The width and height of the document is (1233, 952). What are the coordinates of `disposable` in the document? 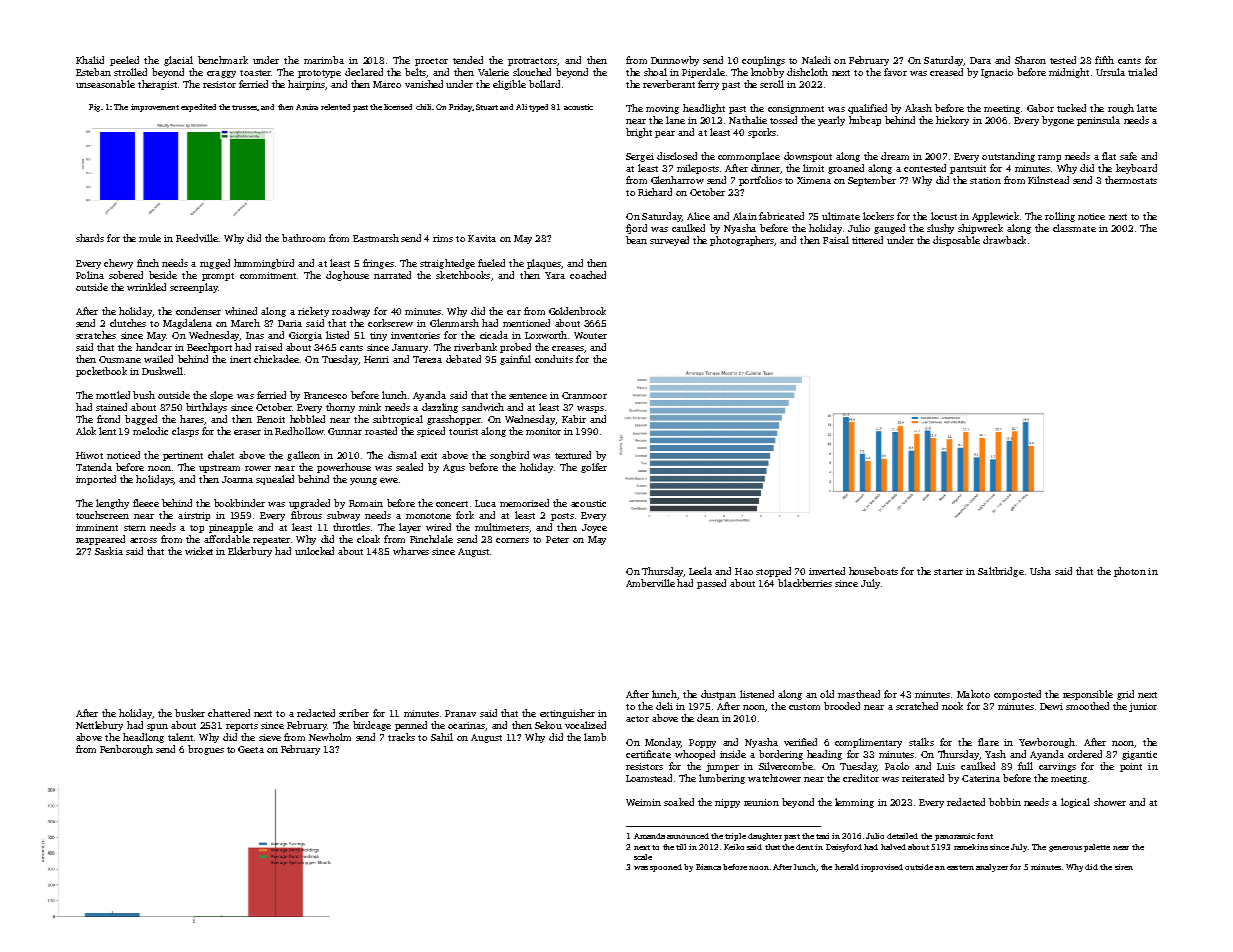 It's located at (956, 241).
